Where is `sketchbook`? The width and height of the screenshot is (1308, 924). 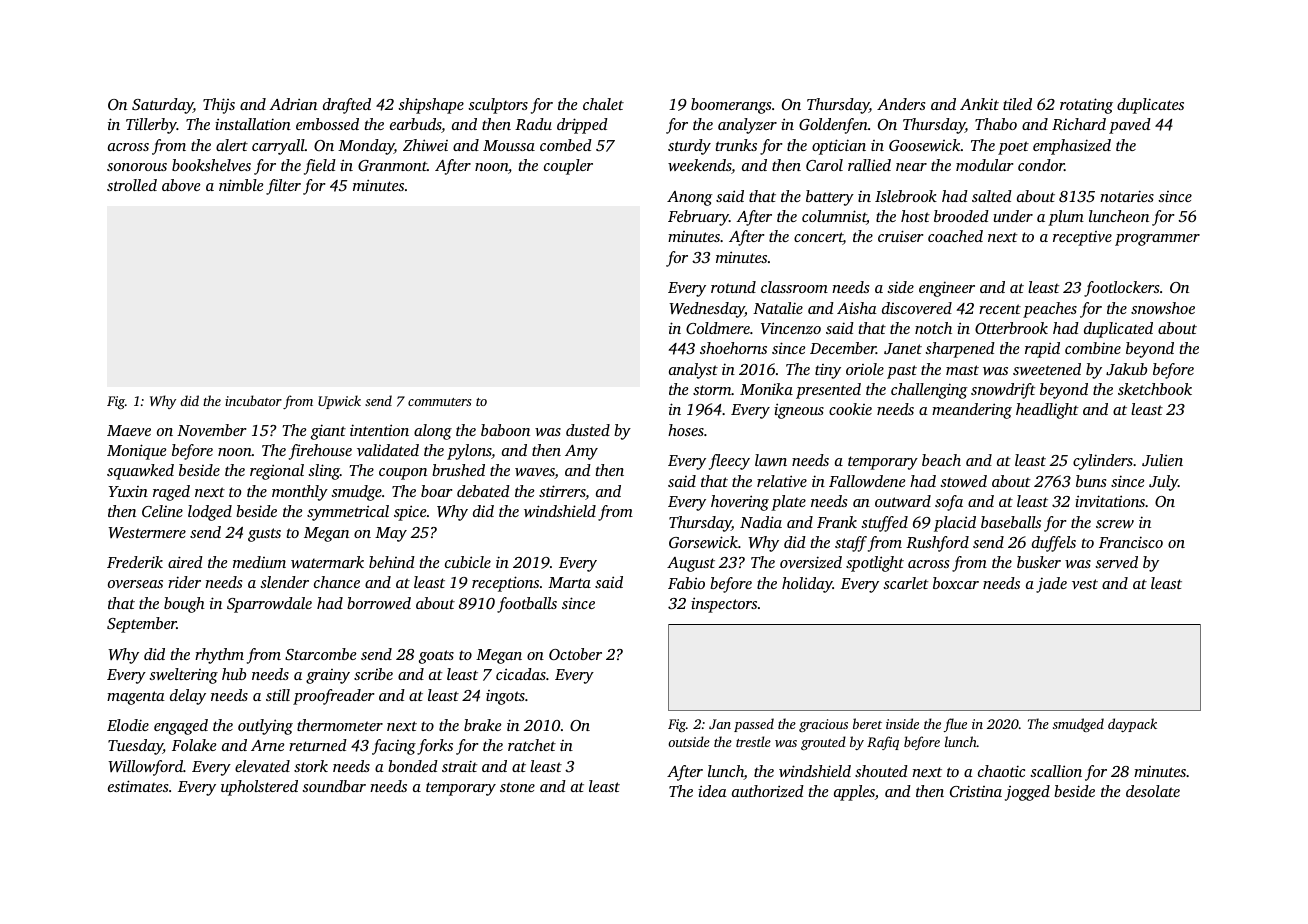
sketchbook is located at coordinates (1155, 389).
